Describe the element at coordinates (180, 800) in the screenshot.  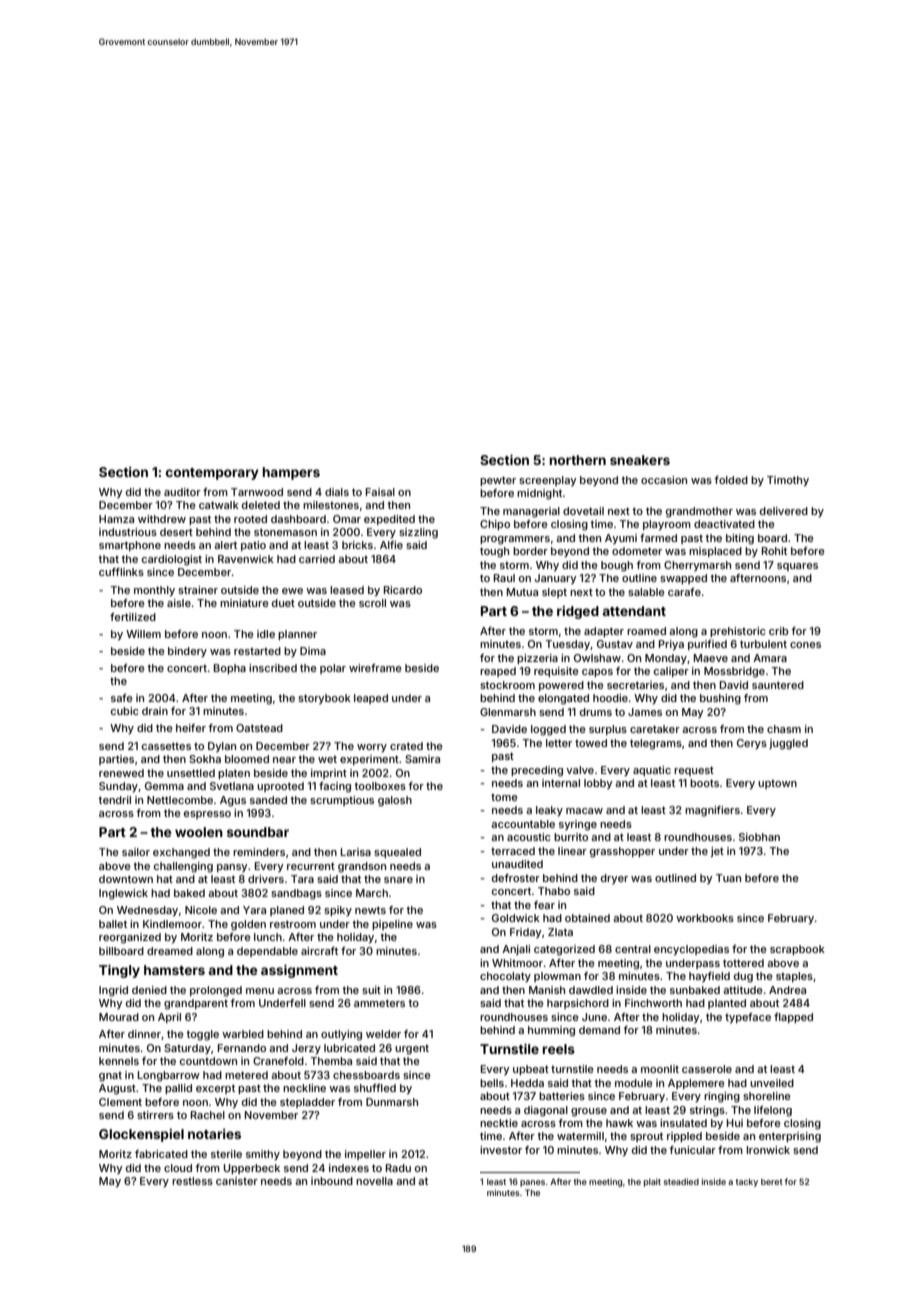
I see `Nettlecombe` at that location.
